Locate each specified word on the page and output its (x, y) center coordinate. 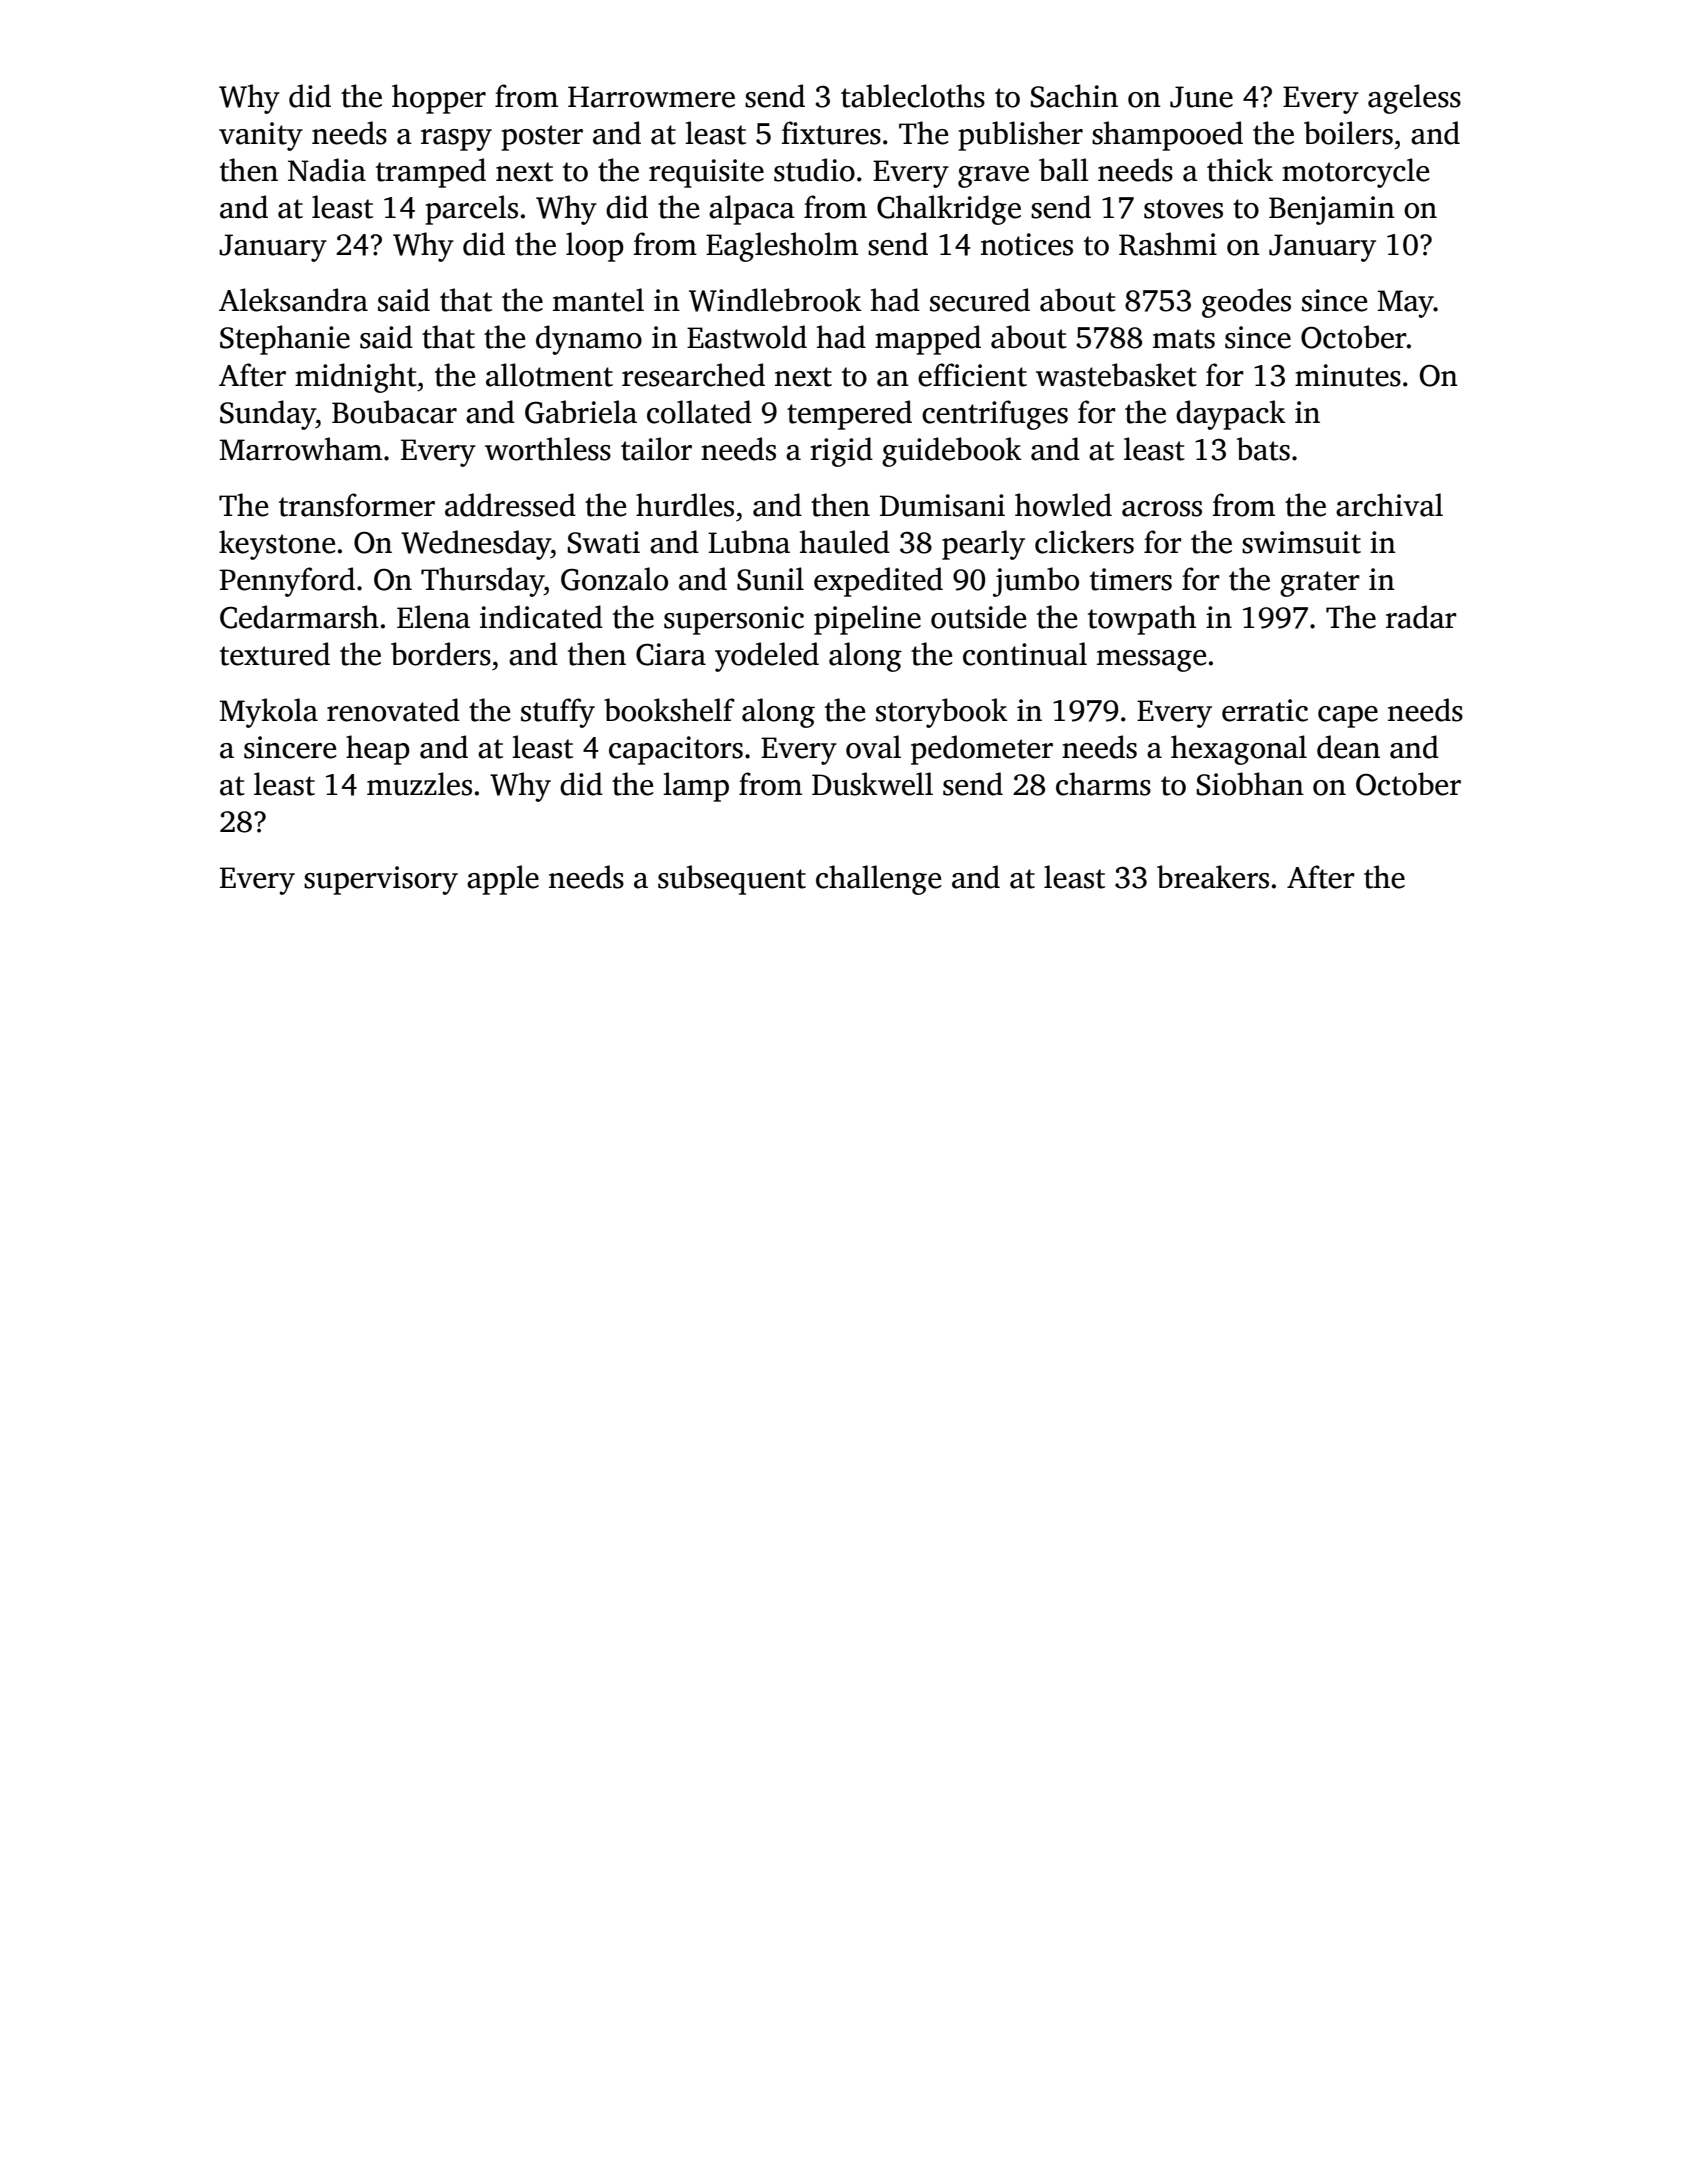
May (1406, 304)
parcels (471, 210)
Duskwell (872, 784)
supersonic (734, 620)
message (1151, 661)
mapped (928, 340)
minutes (1348, 375)
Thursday (482, 582)
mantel (598, 300)
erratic (1265, 710)
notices (1027, 244)
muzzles (419, 784)
